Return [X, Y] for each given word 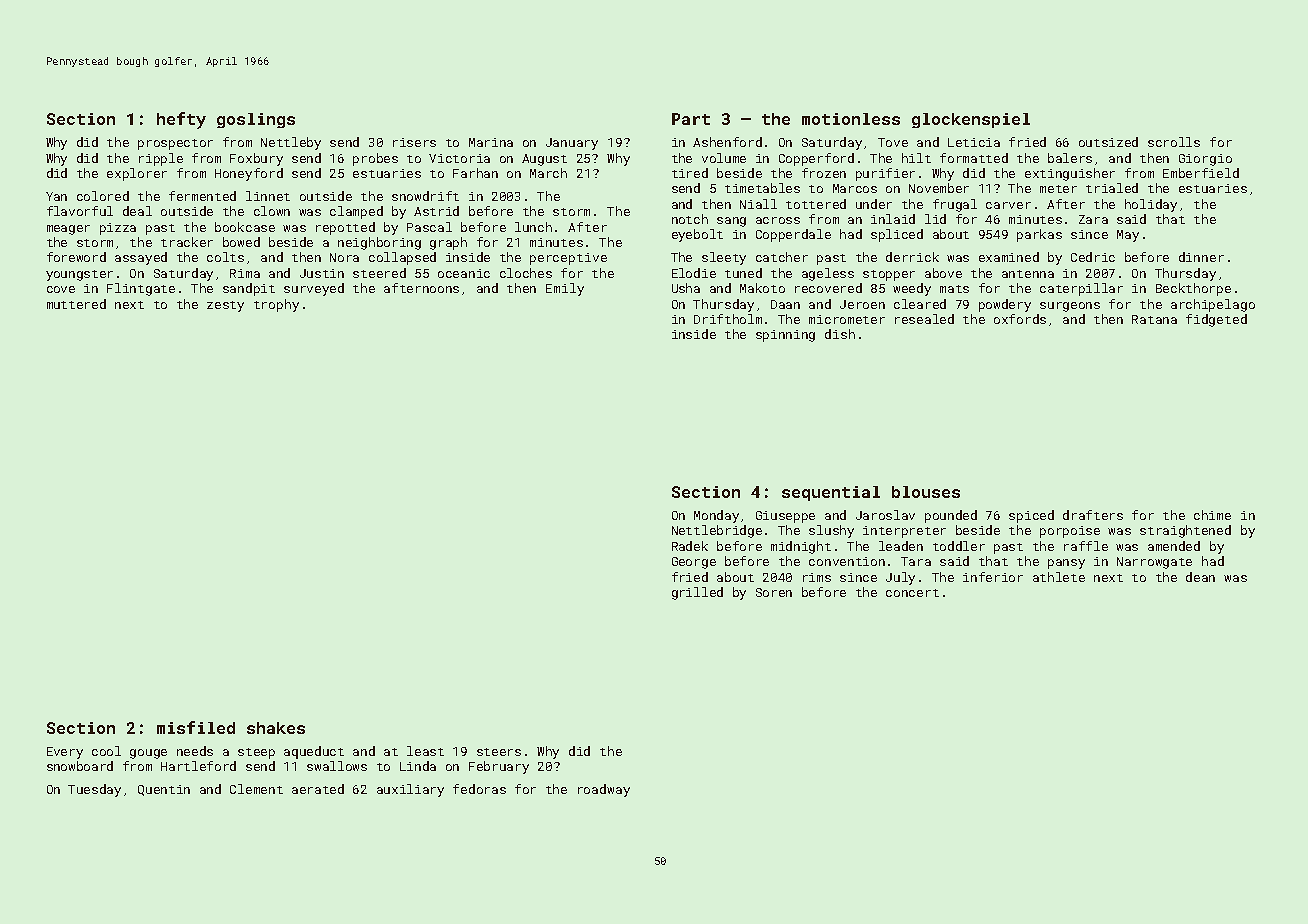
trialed [1112, 188]
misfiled [196, 727]
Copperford [816, 159]
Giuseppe [785, 517]
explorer [137, 174]
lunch [533, 227]
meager [68, 230]
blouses [926, 492]
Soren [774, 592]
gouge [148, 754]
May [1128, 236]
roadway [604, 790]
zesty [225, 306]
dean [1200, 577]
